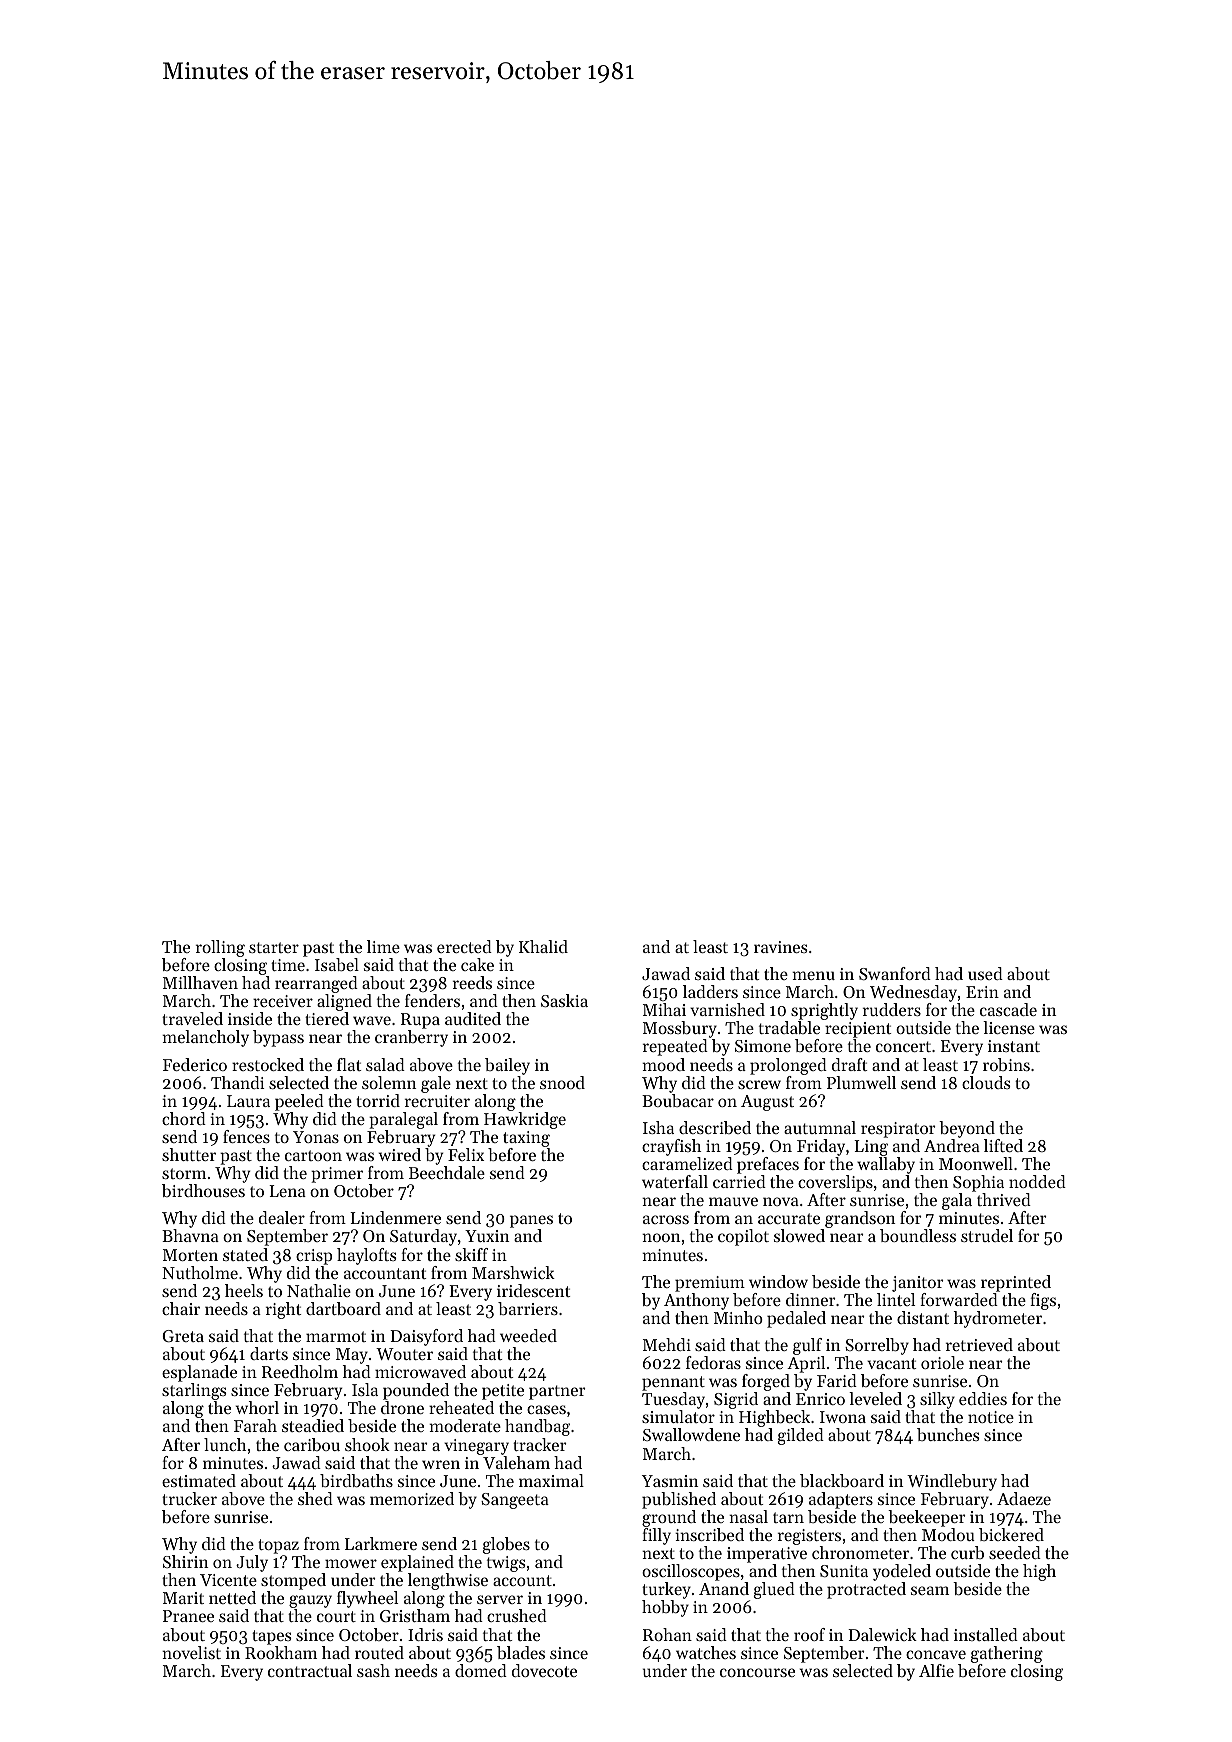 The height and width of the image is (1742, 1232). I want to click on snood, so click(562, 1082).
